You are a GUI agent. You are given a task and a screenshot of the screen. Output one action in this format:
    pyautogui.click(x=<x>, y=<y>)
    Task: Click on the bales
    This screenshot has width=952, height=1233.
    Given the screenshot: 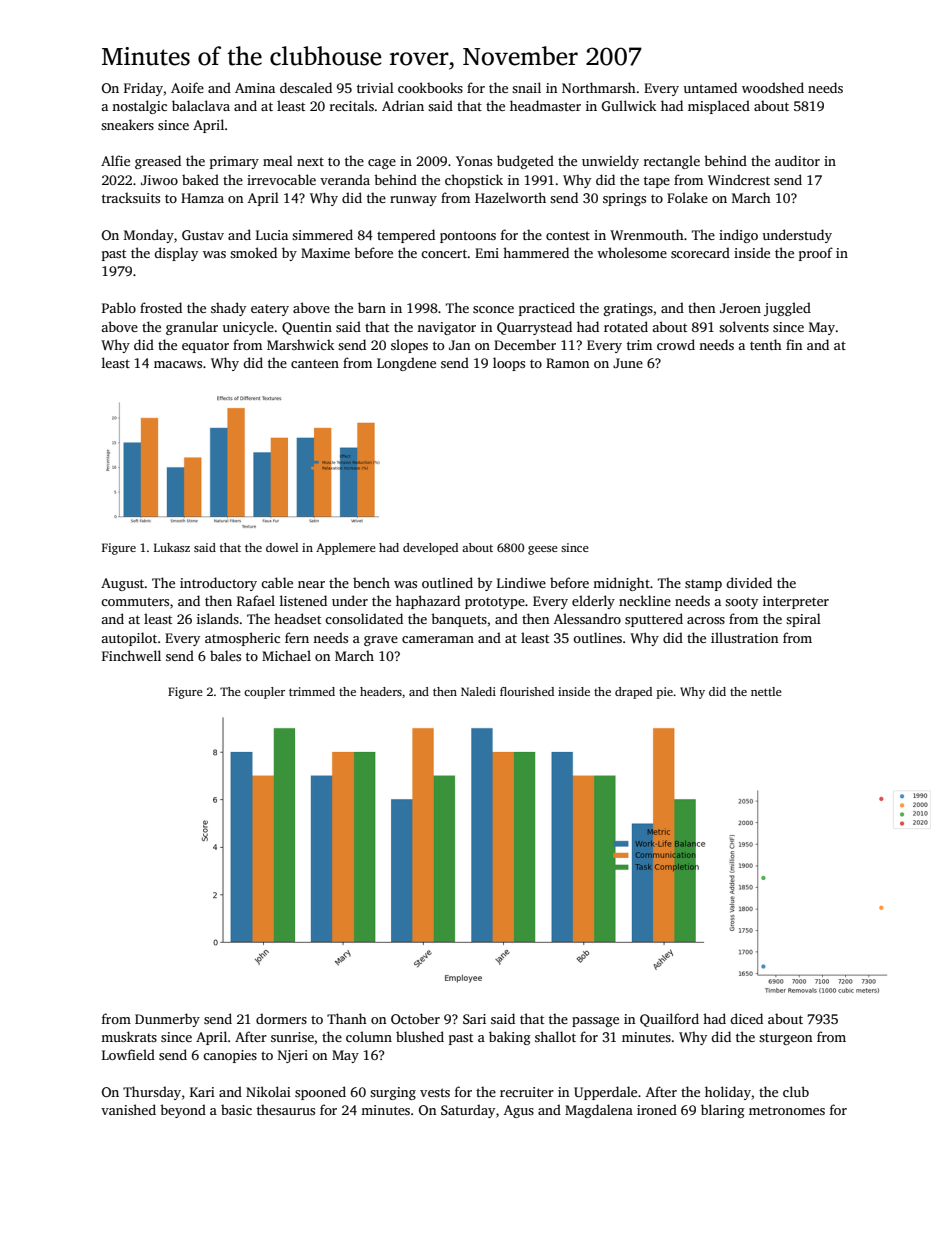 What is the action you would take?
    pyautogui.click(x=225, y=655)
